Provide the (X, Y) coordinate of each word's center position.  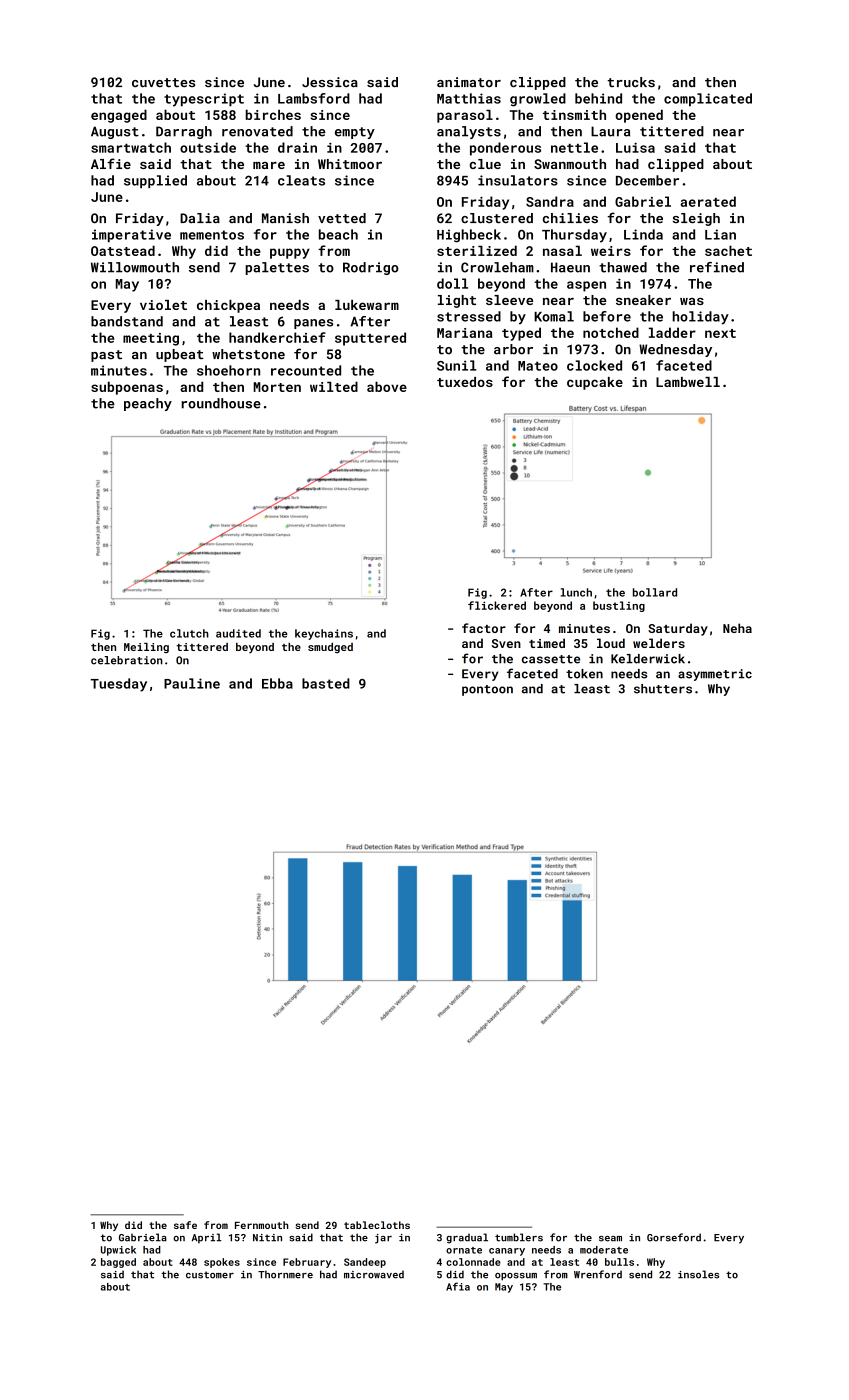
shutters (663, 689)
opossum (516, 1277)
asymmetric (715, 675)
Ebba (277, 683)
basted (326, 683)
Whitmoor (350, 164)
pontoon (487, 690)
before (607, 316)
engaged (119, 116)
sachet (728, 250)
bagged (118, 1263)
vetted (342, 218)
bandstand (127, 321)
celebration (127, 660)
